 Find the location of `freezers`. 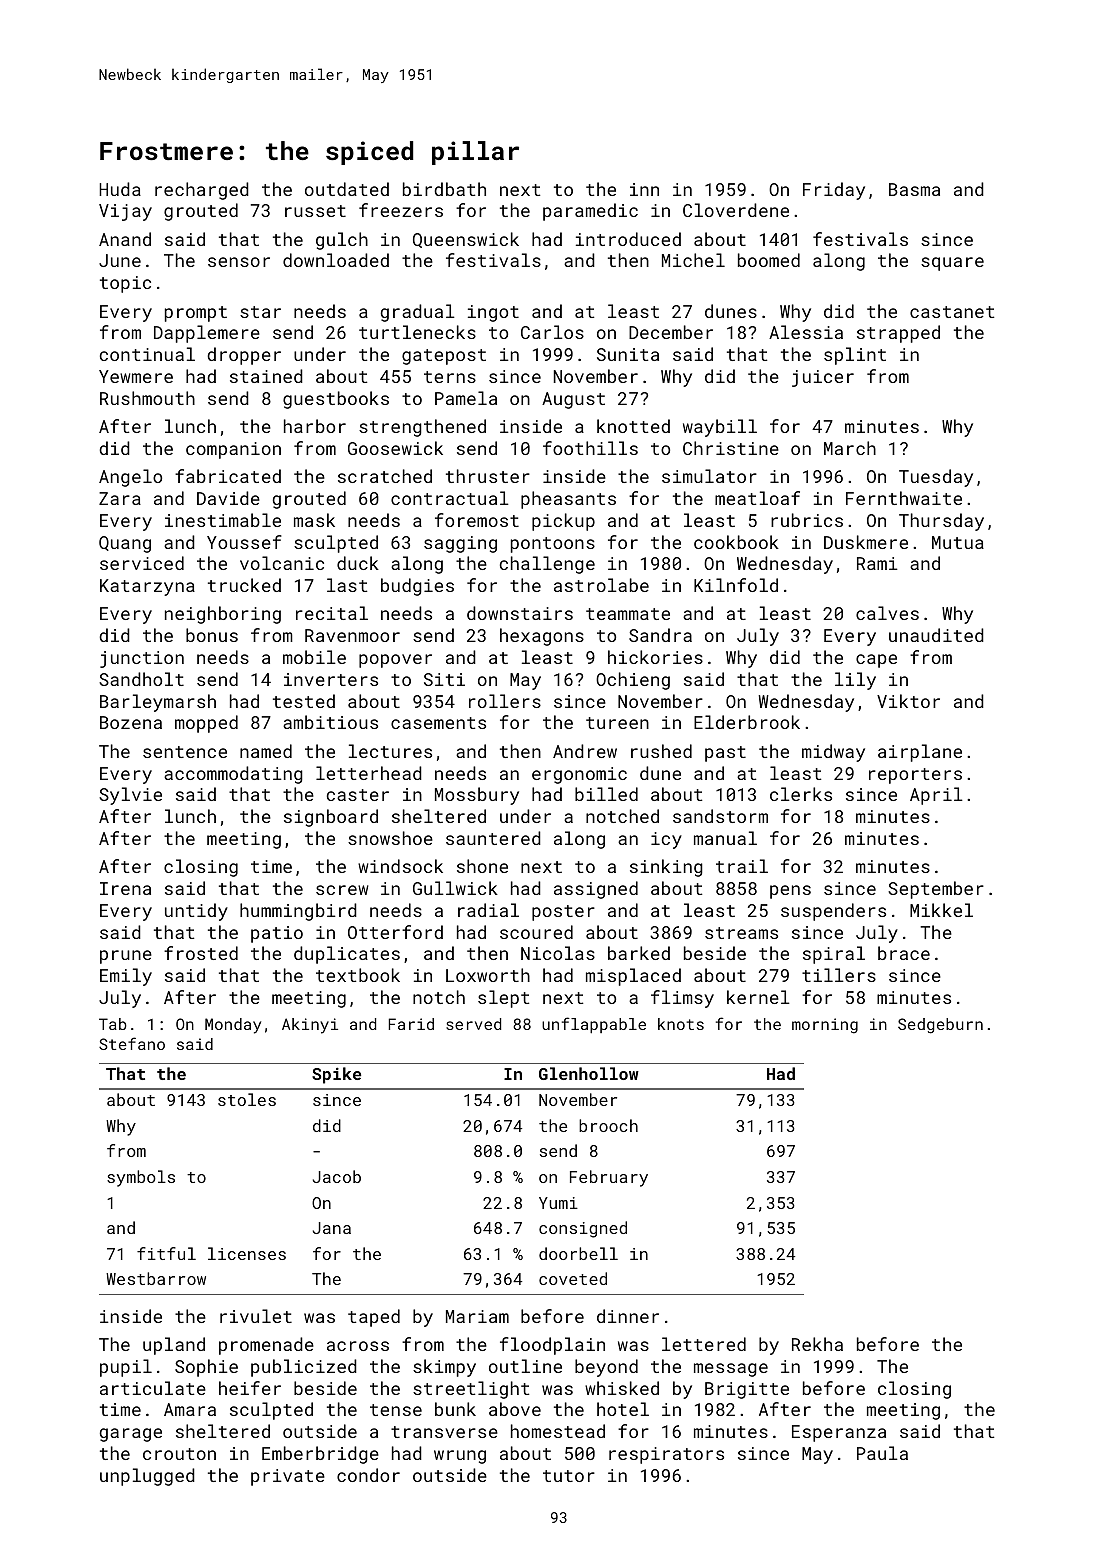

freezers is located at coordinates (401, 210).
